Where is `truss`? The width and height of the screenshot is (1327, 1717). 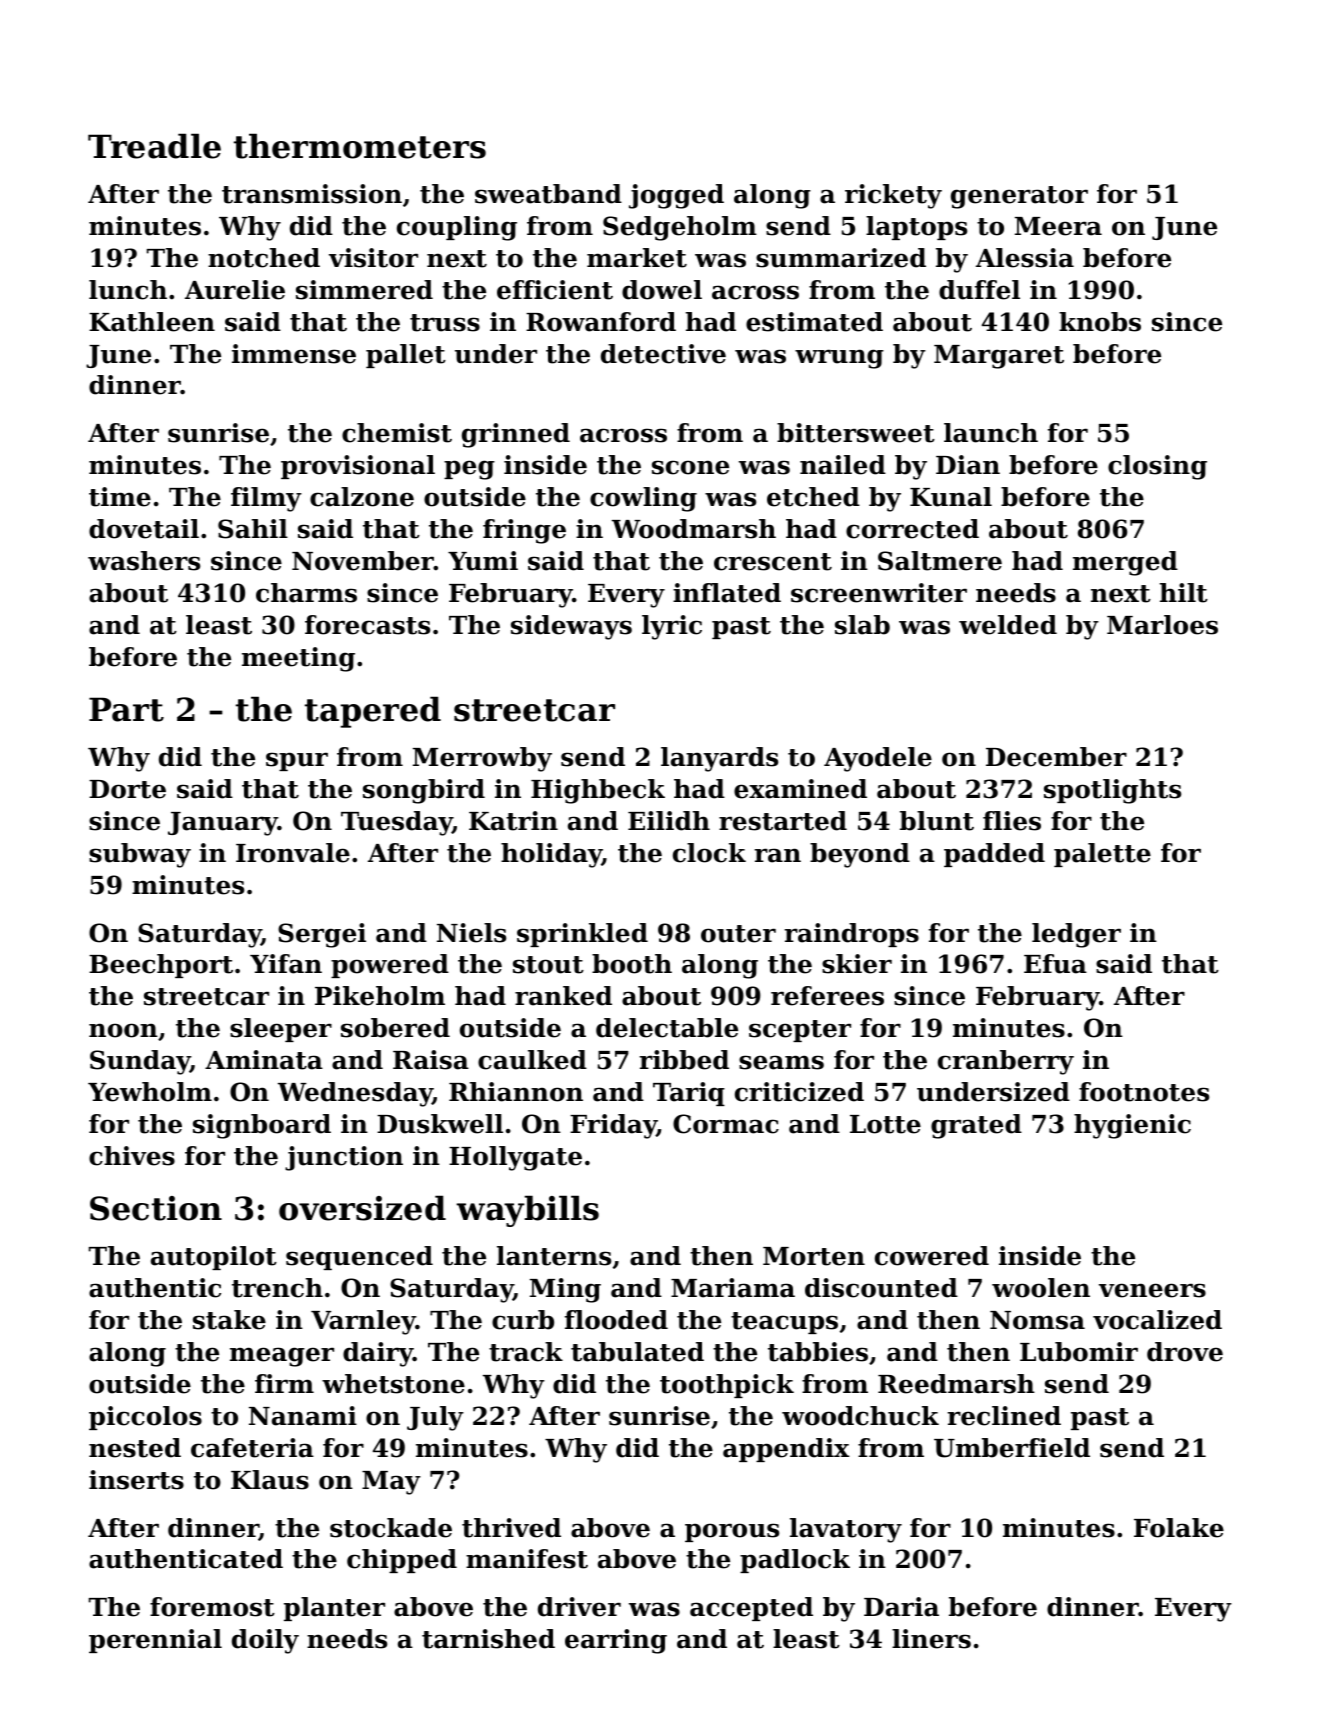 truss is located at coordinates (445, 323).
